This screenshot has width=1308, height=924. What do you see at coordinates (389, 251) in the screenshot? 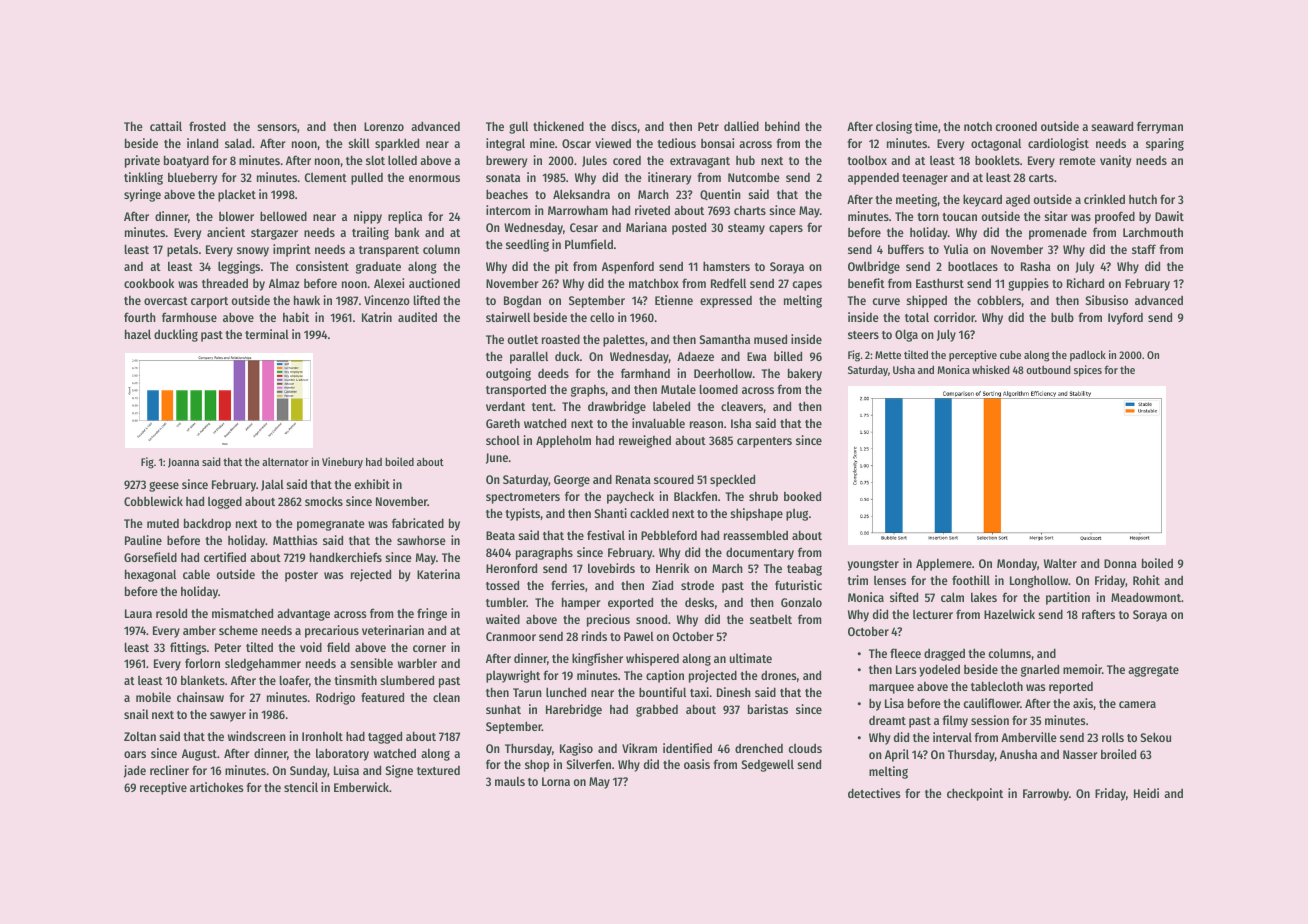
I see `transparent` at bounding box center [389, 251].
